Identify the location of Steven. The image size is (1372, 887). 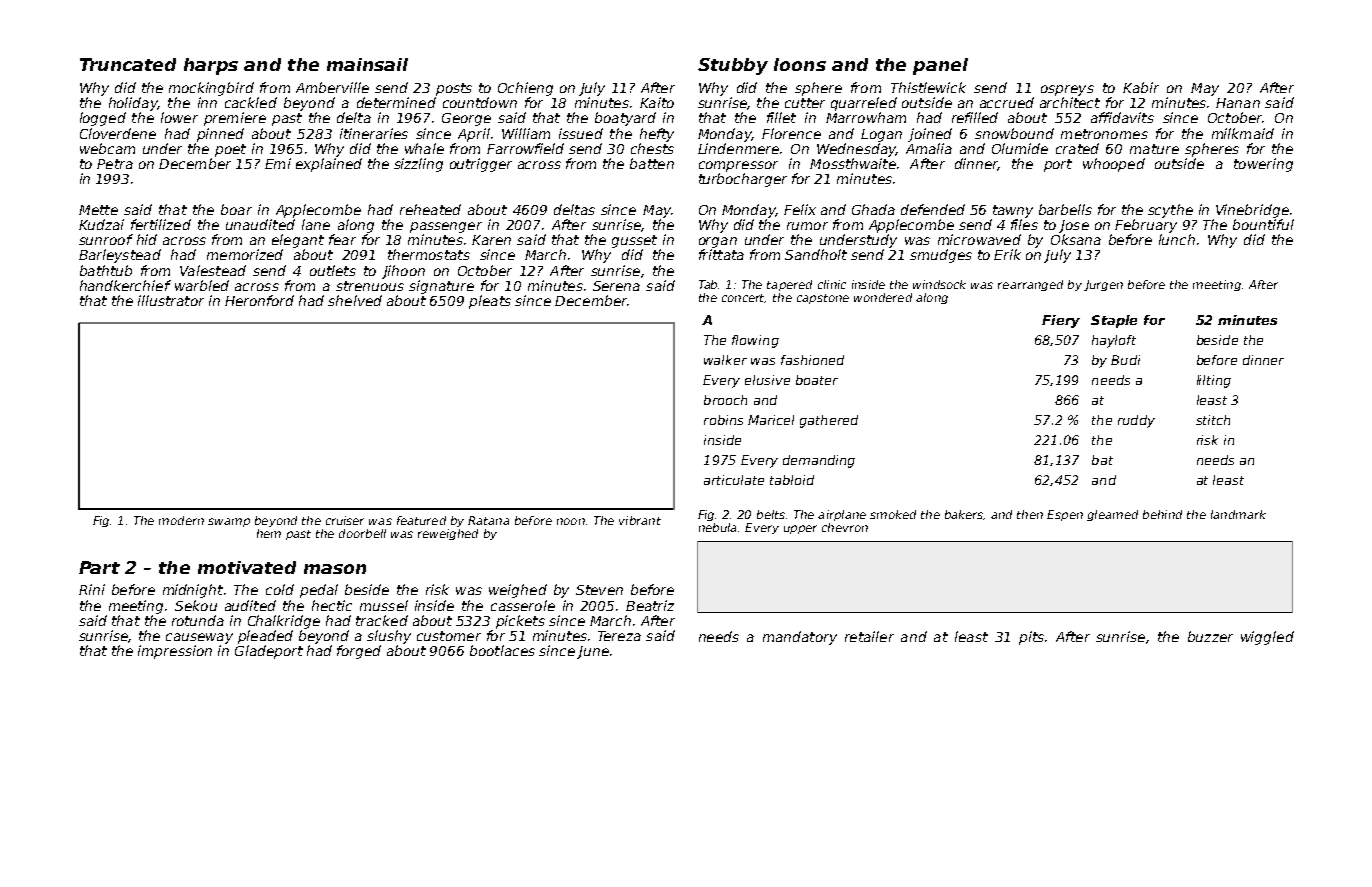
(599, 590).
